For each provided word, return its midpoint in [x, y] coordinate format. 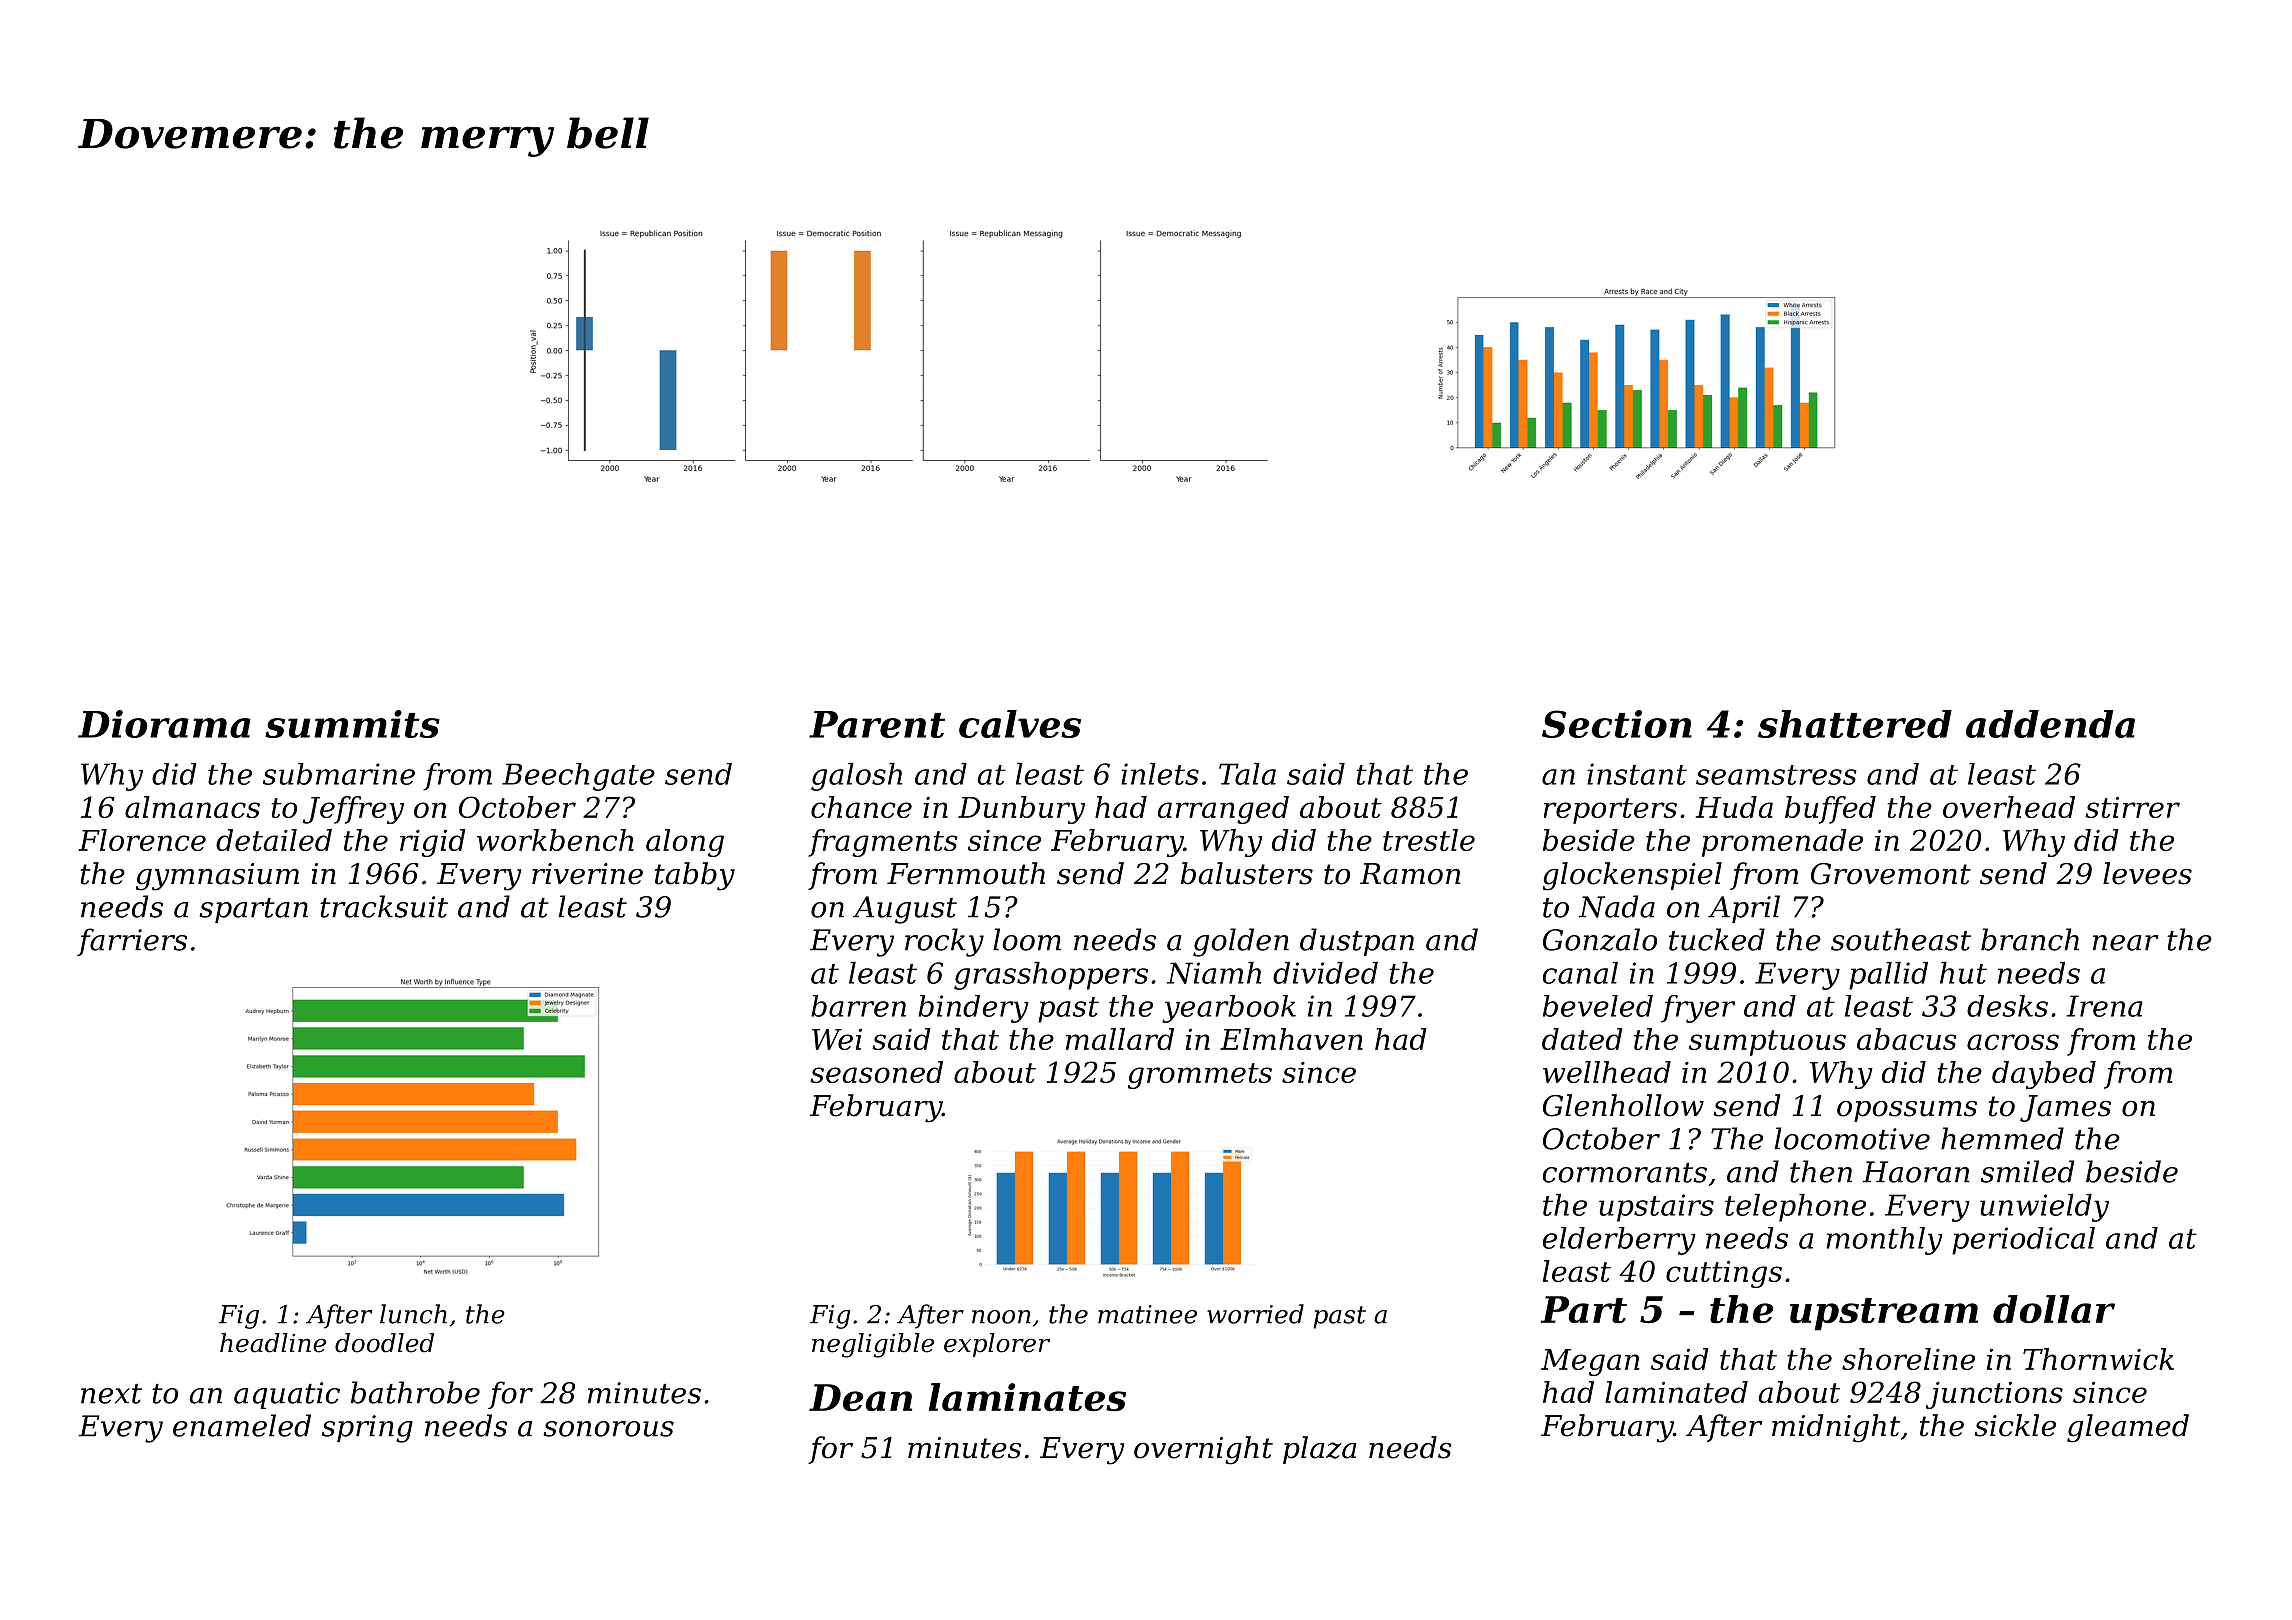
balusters [1247, 873]
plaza [1320, 1450]
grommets [1200, 1076]
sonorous [609, 1429]
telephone [1795, 1208]
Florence [142, 840]
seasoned [876, 1072]
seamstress [1776, 775]
